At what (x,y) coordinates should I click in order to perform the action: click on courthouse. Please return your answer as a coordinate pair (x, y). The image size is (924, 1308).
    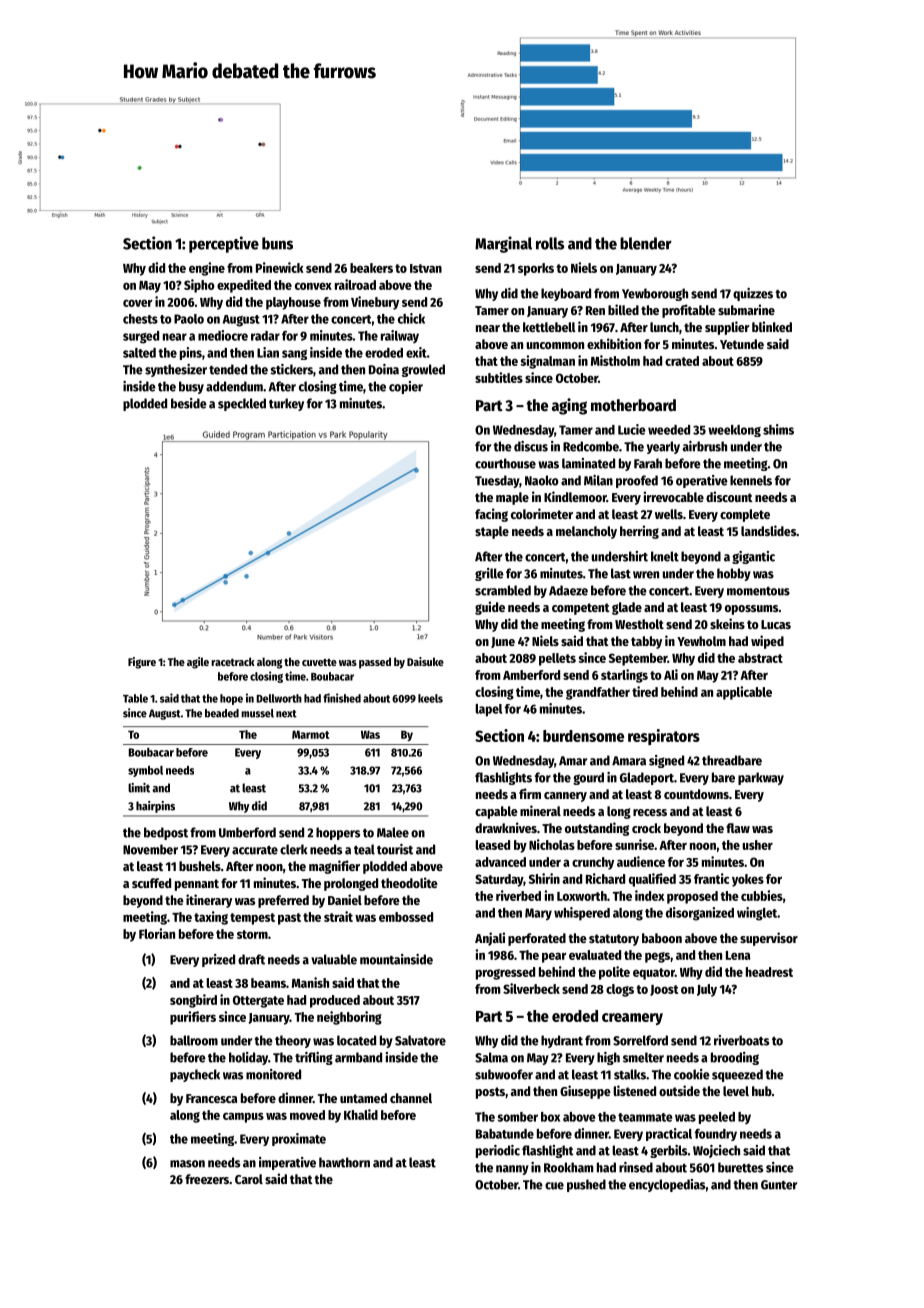
    Looking at the image, I should click on (505, 463).
